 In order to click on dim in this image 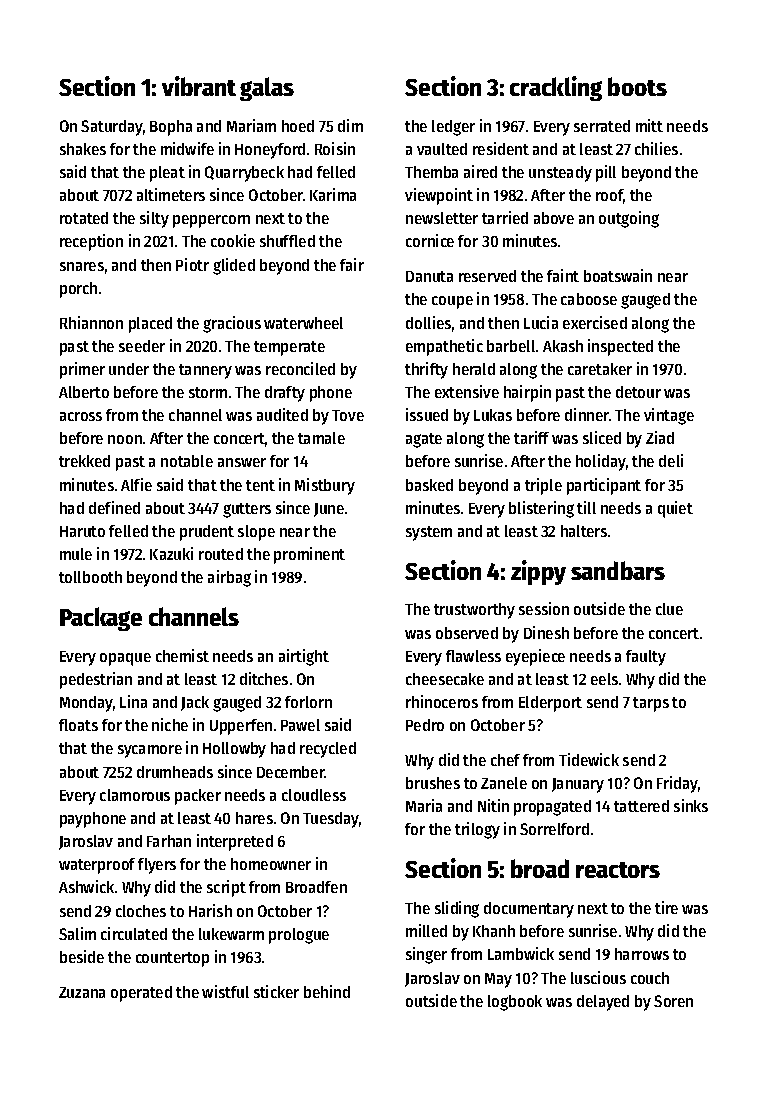, I will do `click(350, 125)`.
